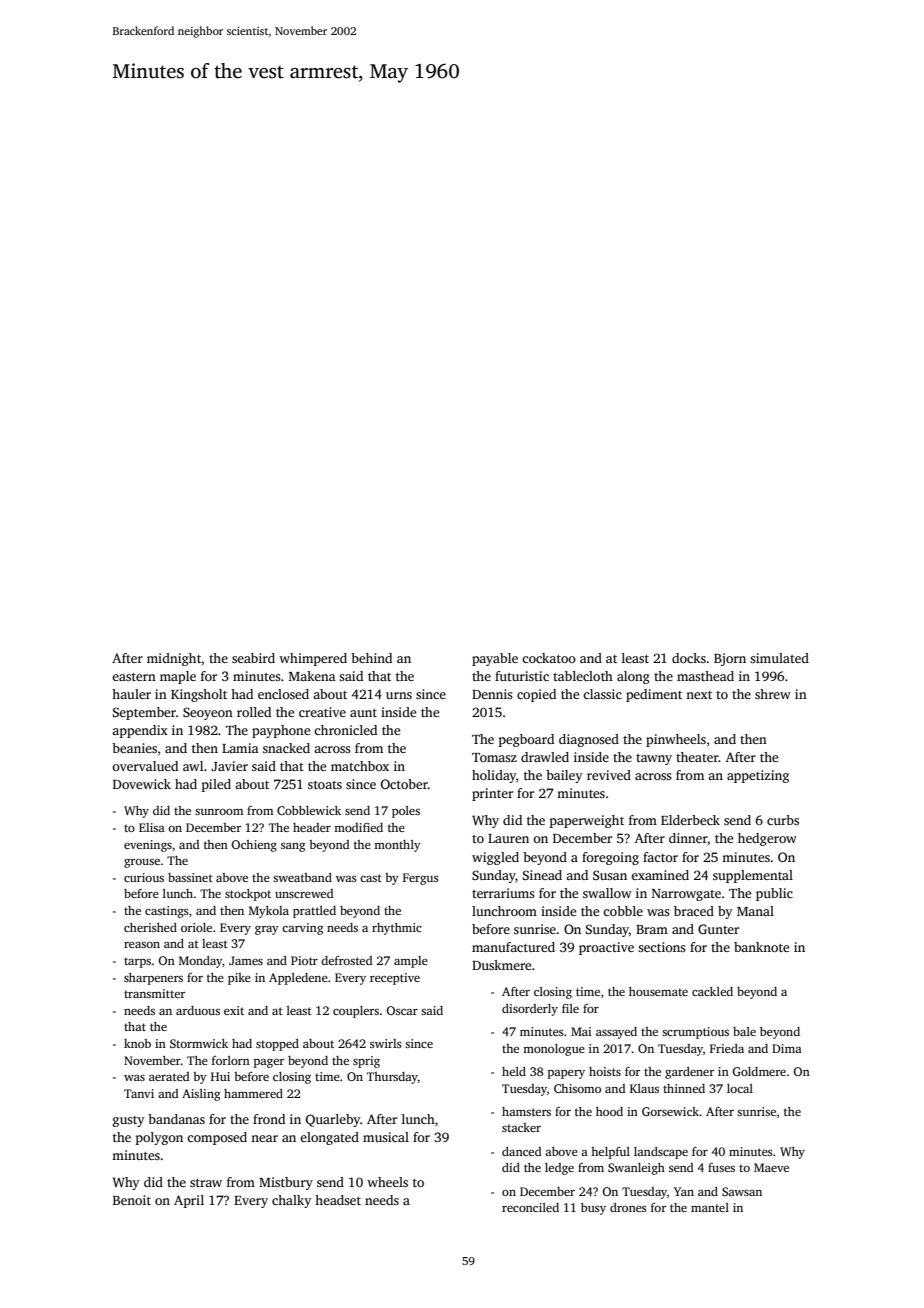  Describe the element at coordinates (399, 695) in the screenshot. I see `urns` at that location.
